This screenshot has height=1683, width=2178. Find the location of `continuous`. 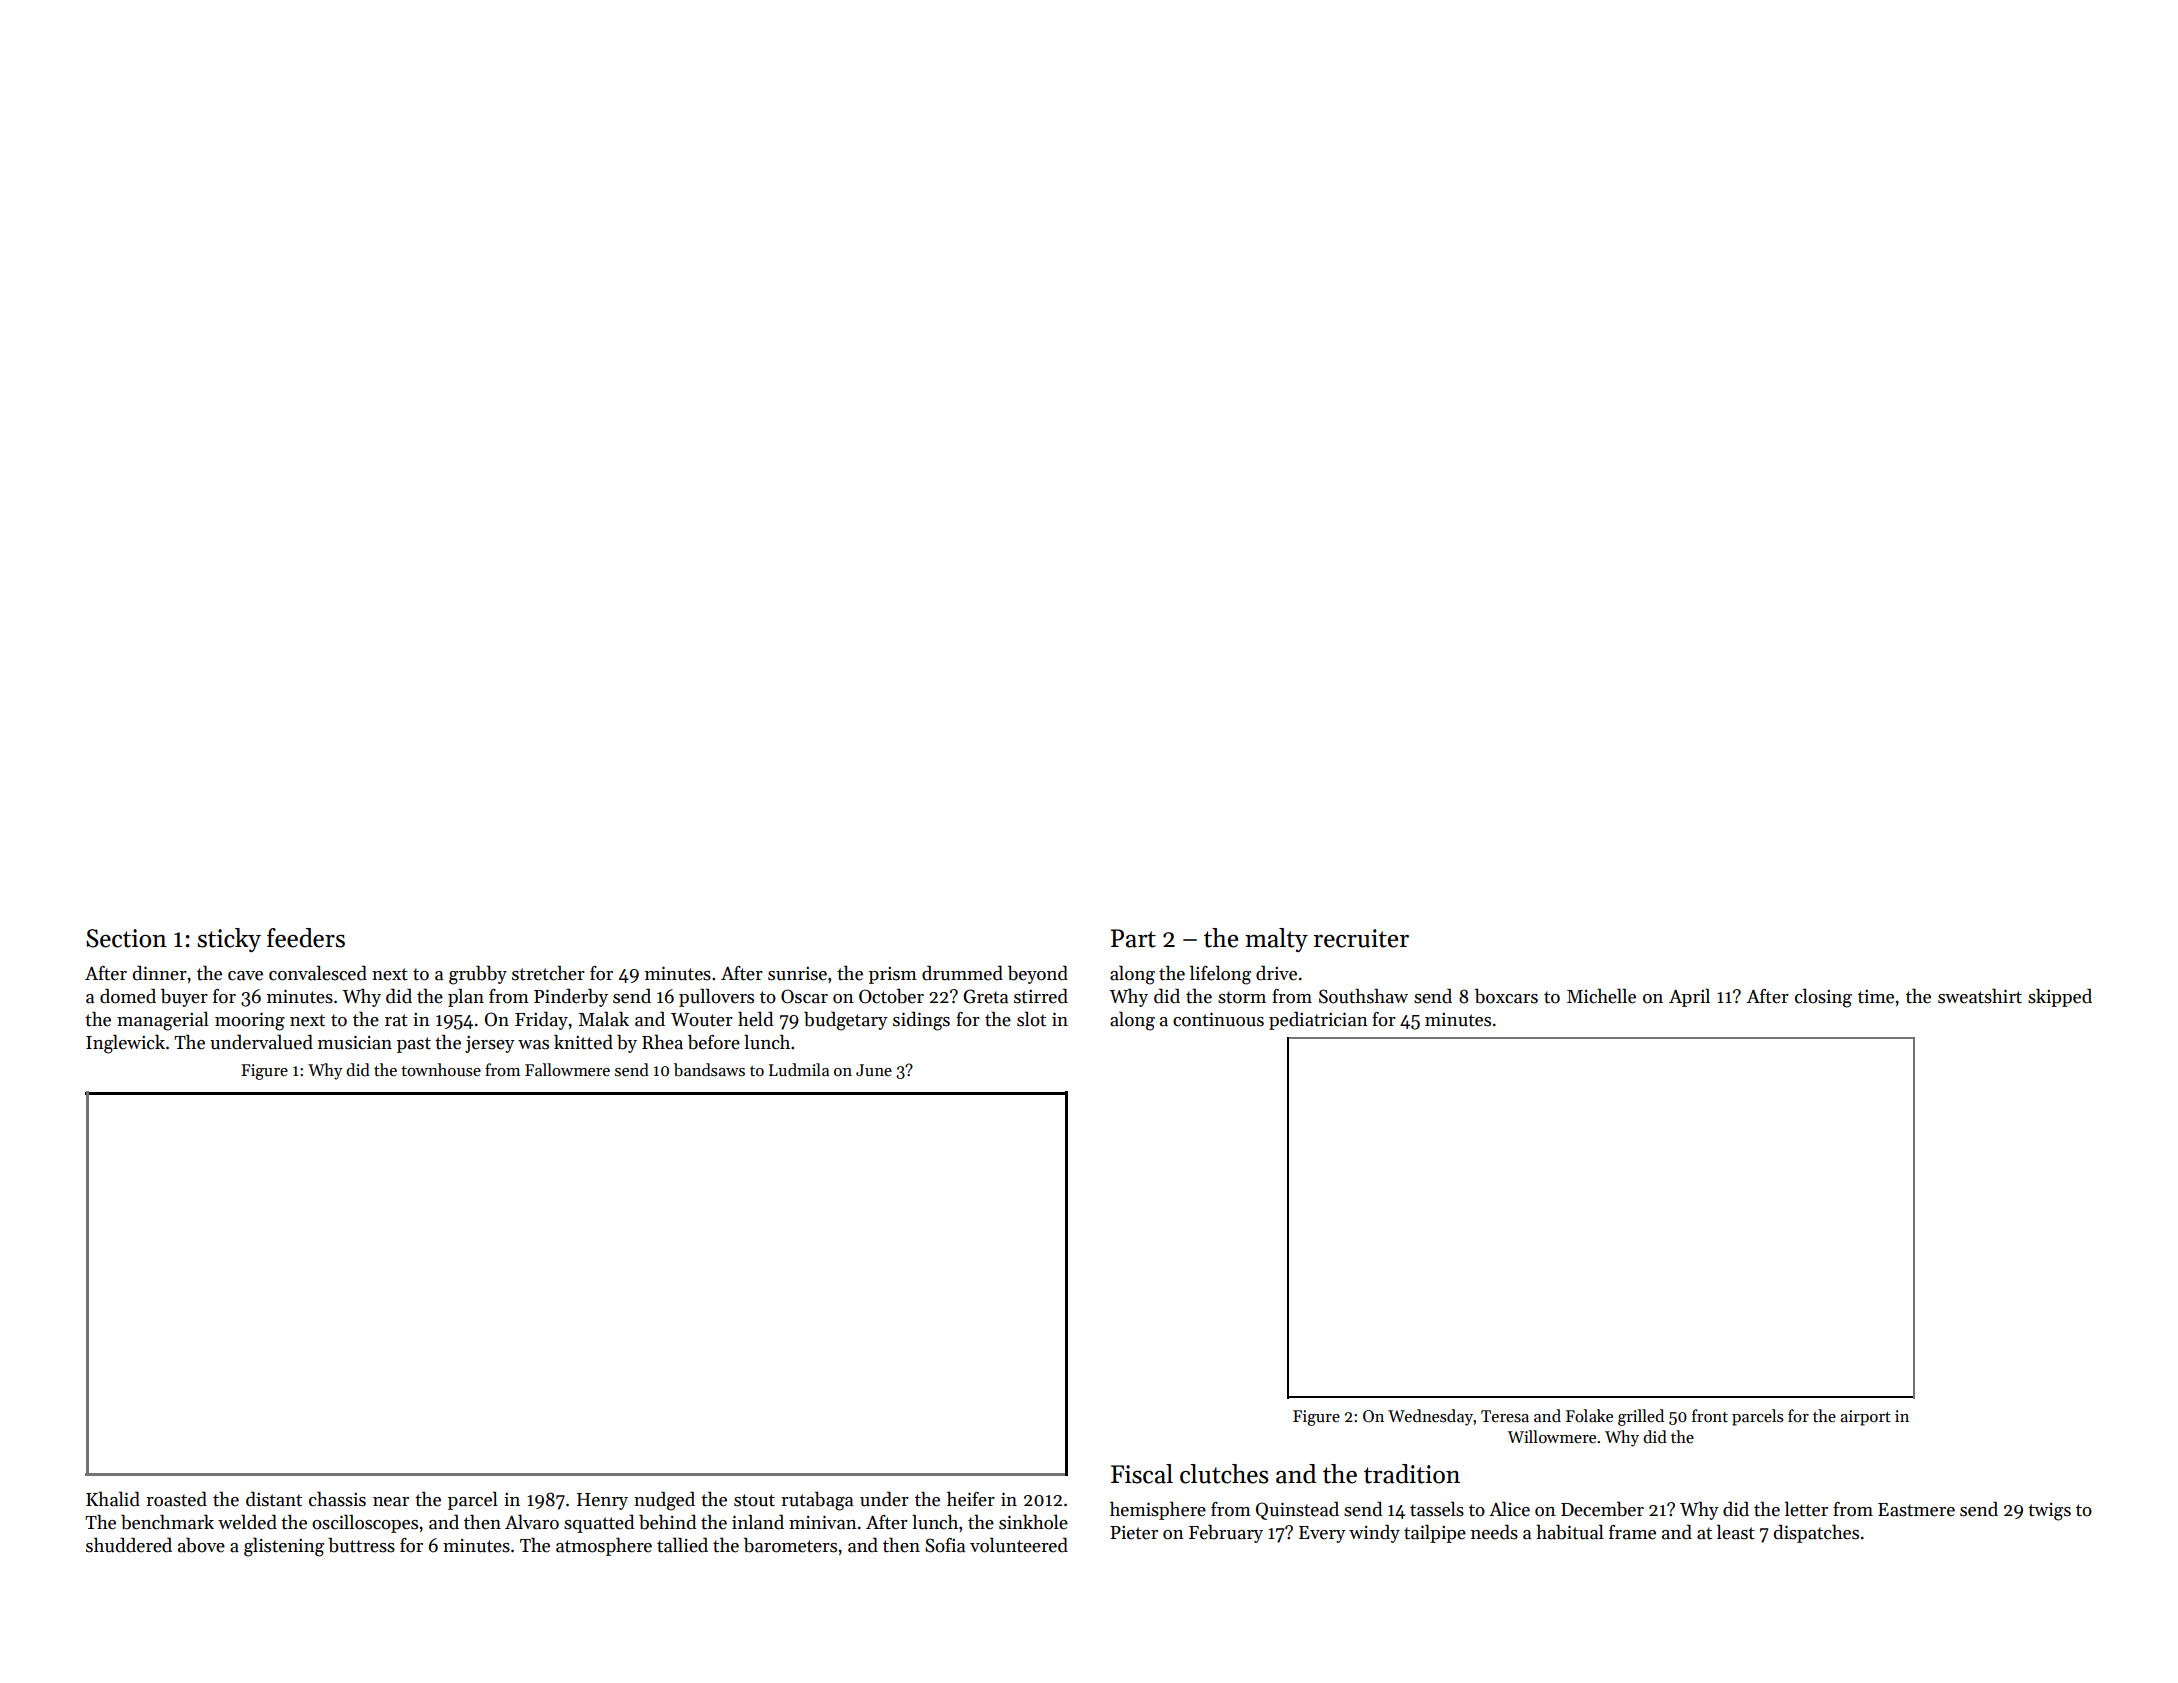

continuous is located at coordinates (1218, 1019).
